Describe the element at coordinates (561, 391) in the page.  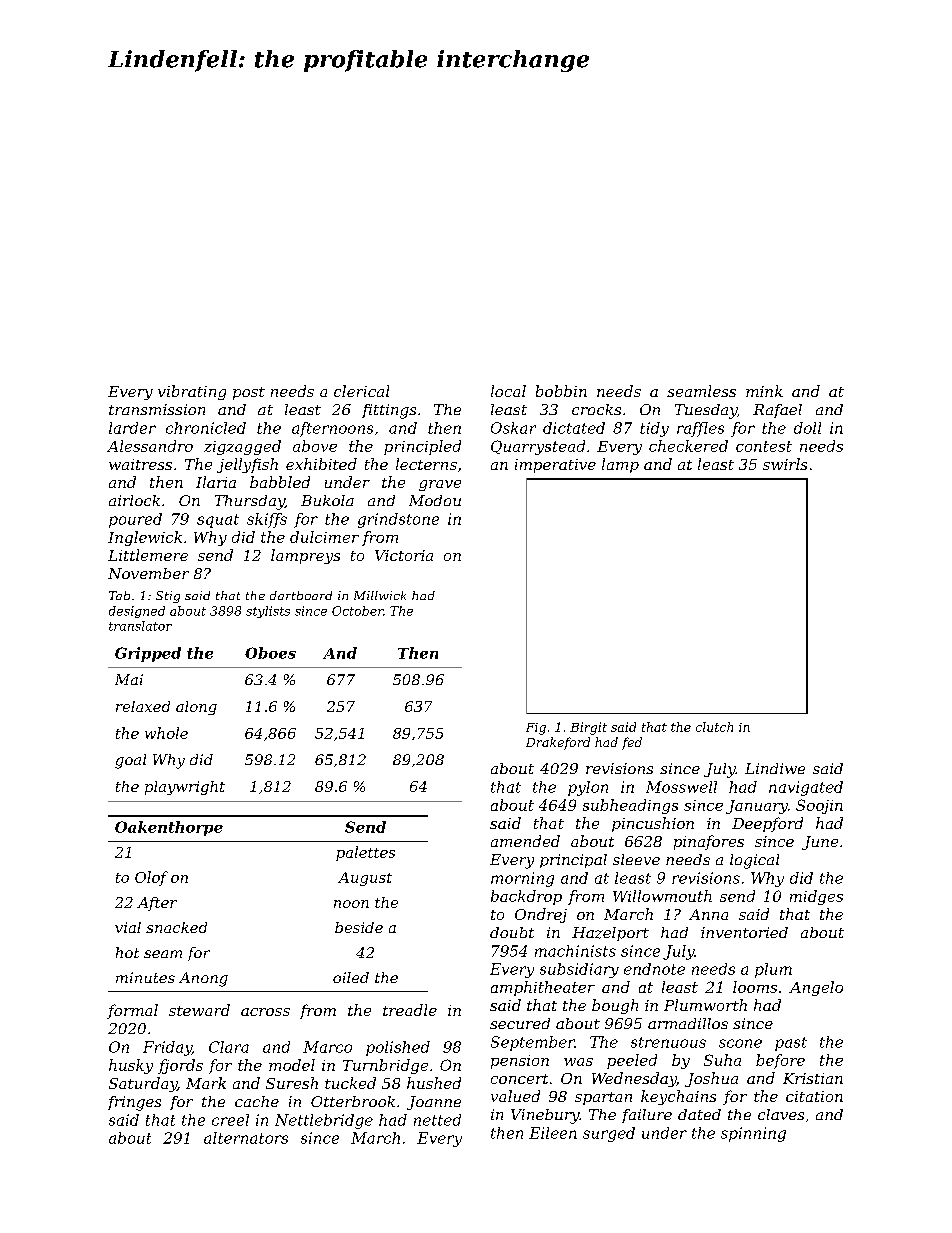
I see `bobbin` at that location.
